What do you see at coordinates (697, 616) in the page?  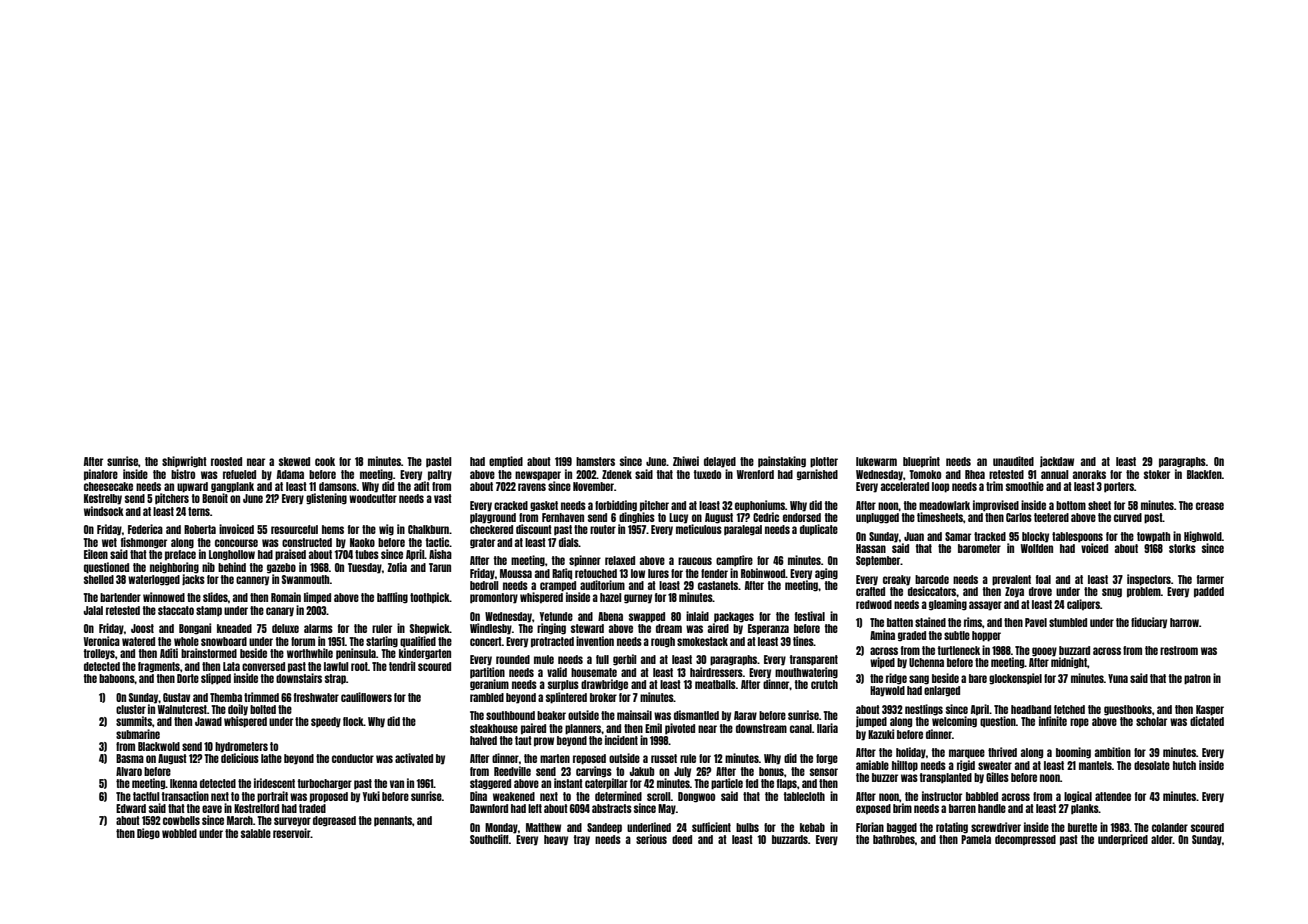 I see `inlaid` at bounding box center [697, 616].
